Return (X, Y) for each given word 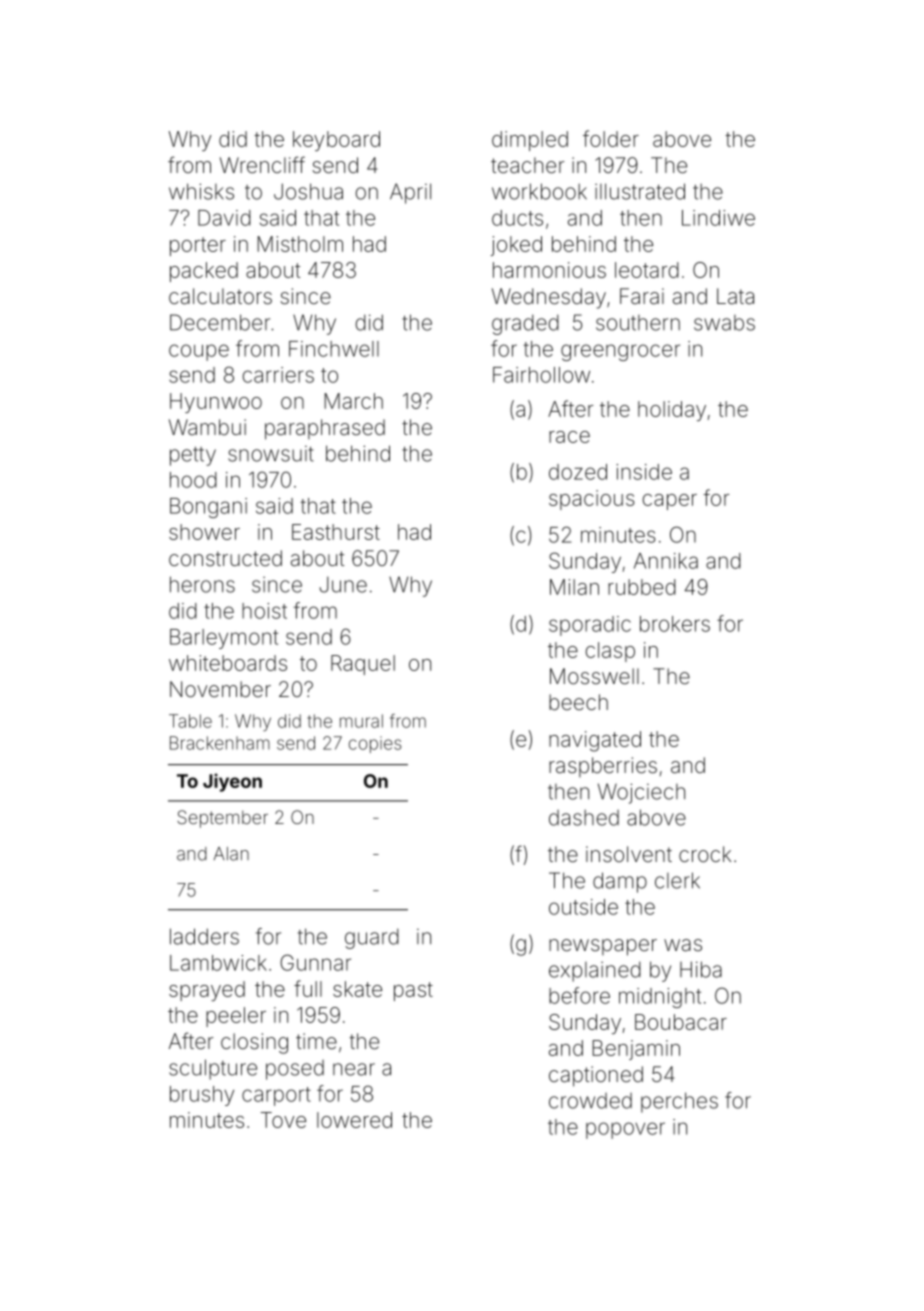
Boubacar (681, 1022)
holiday (672, 411)
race (569, 437)
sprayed (207, 991)
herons (202, 584)
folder (611, 138)
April (410, 193)
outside (583, 907)
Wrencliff (262, 164)
